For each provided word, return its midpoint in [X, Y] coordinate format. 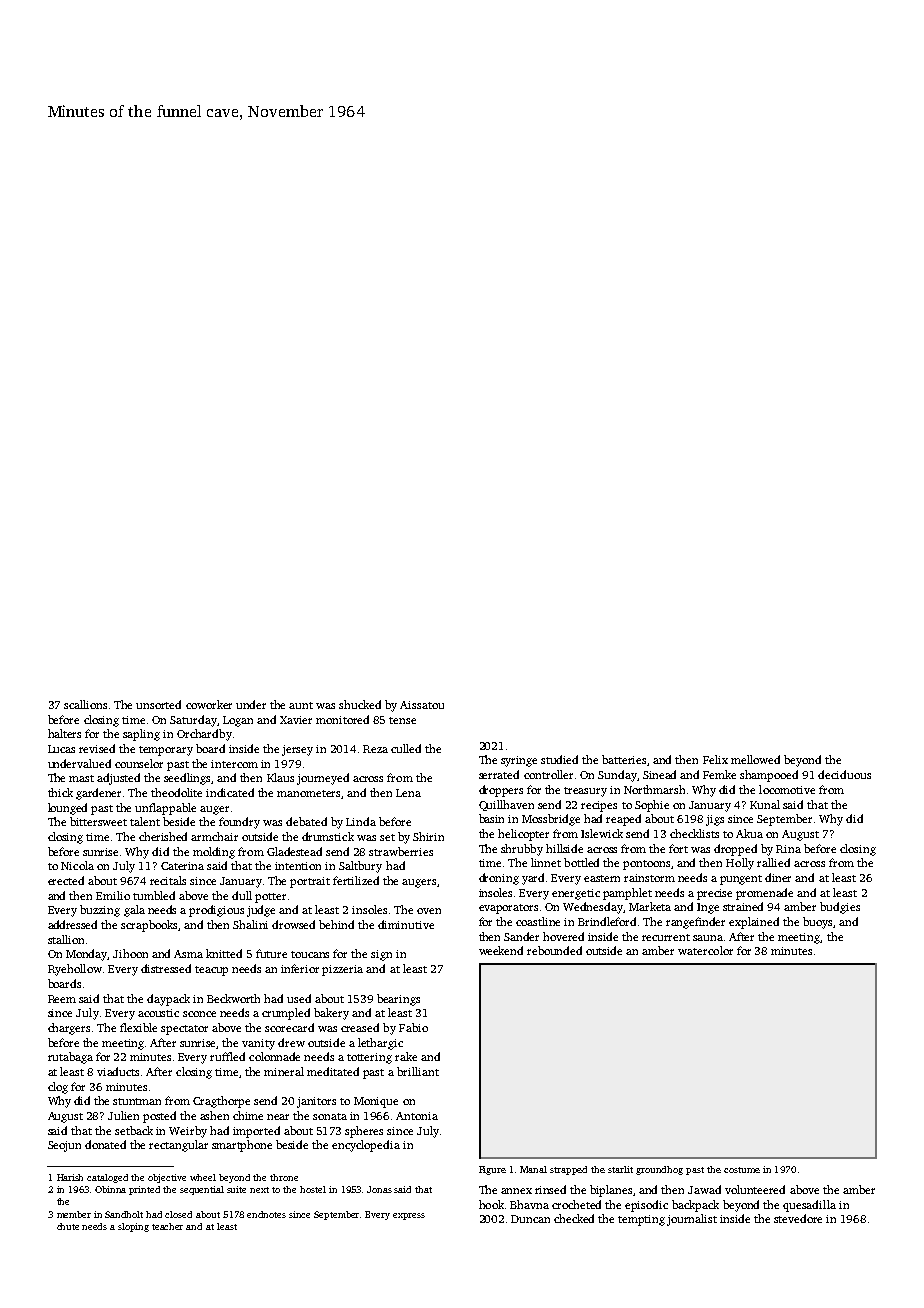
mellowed [755, 759]
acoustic [158, 1013]
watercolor [705, 950]
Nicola [77, 865]
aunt [301, 705]
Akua [749, 833]
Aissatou [422, 705]
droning [499, 879]
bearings [398, 1000]
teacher [167, 1226]
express [409, 1216]
